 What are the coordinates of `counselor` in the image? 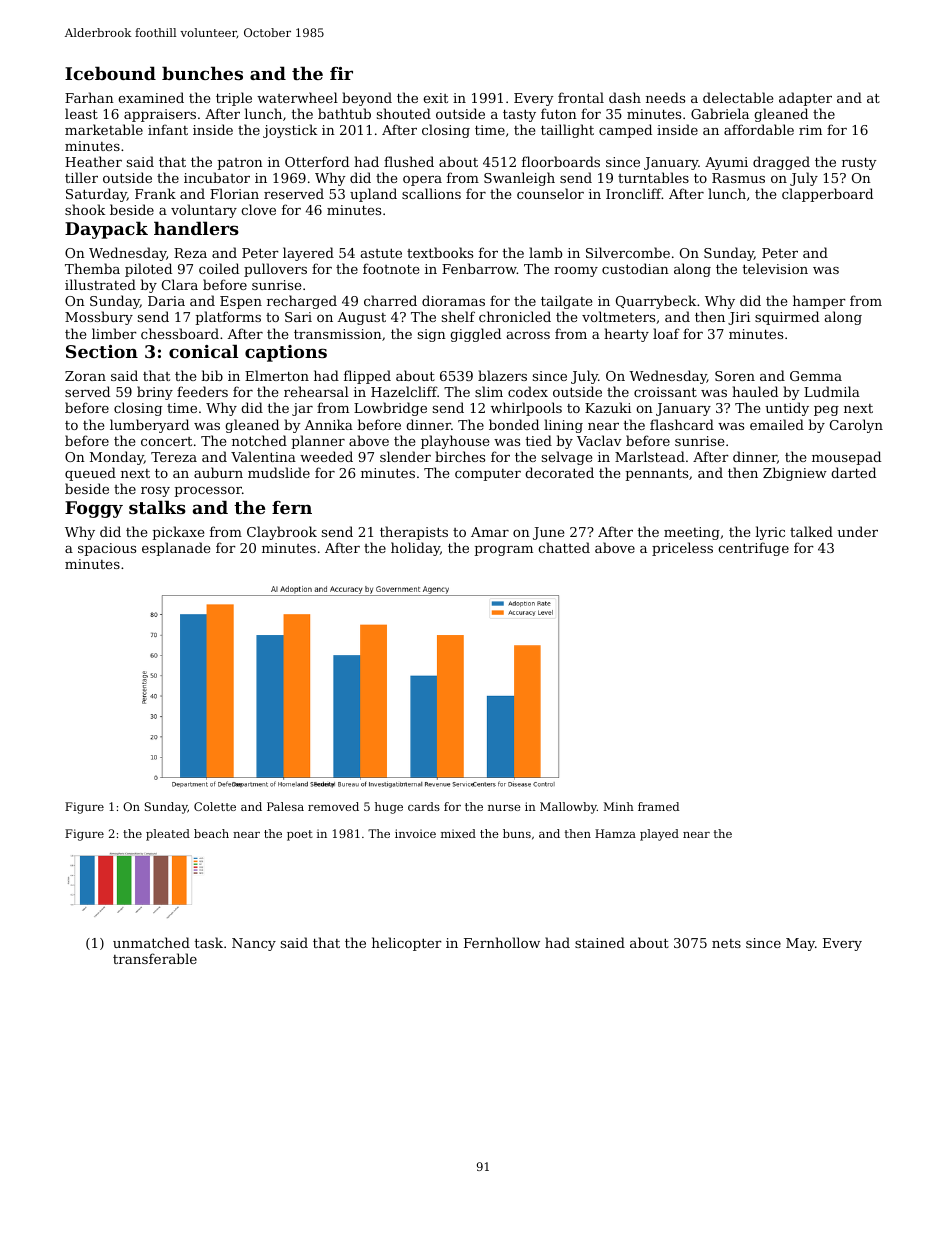 It's located at (550, 193).
